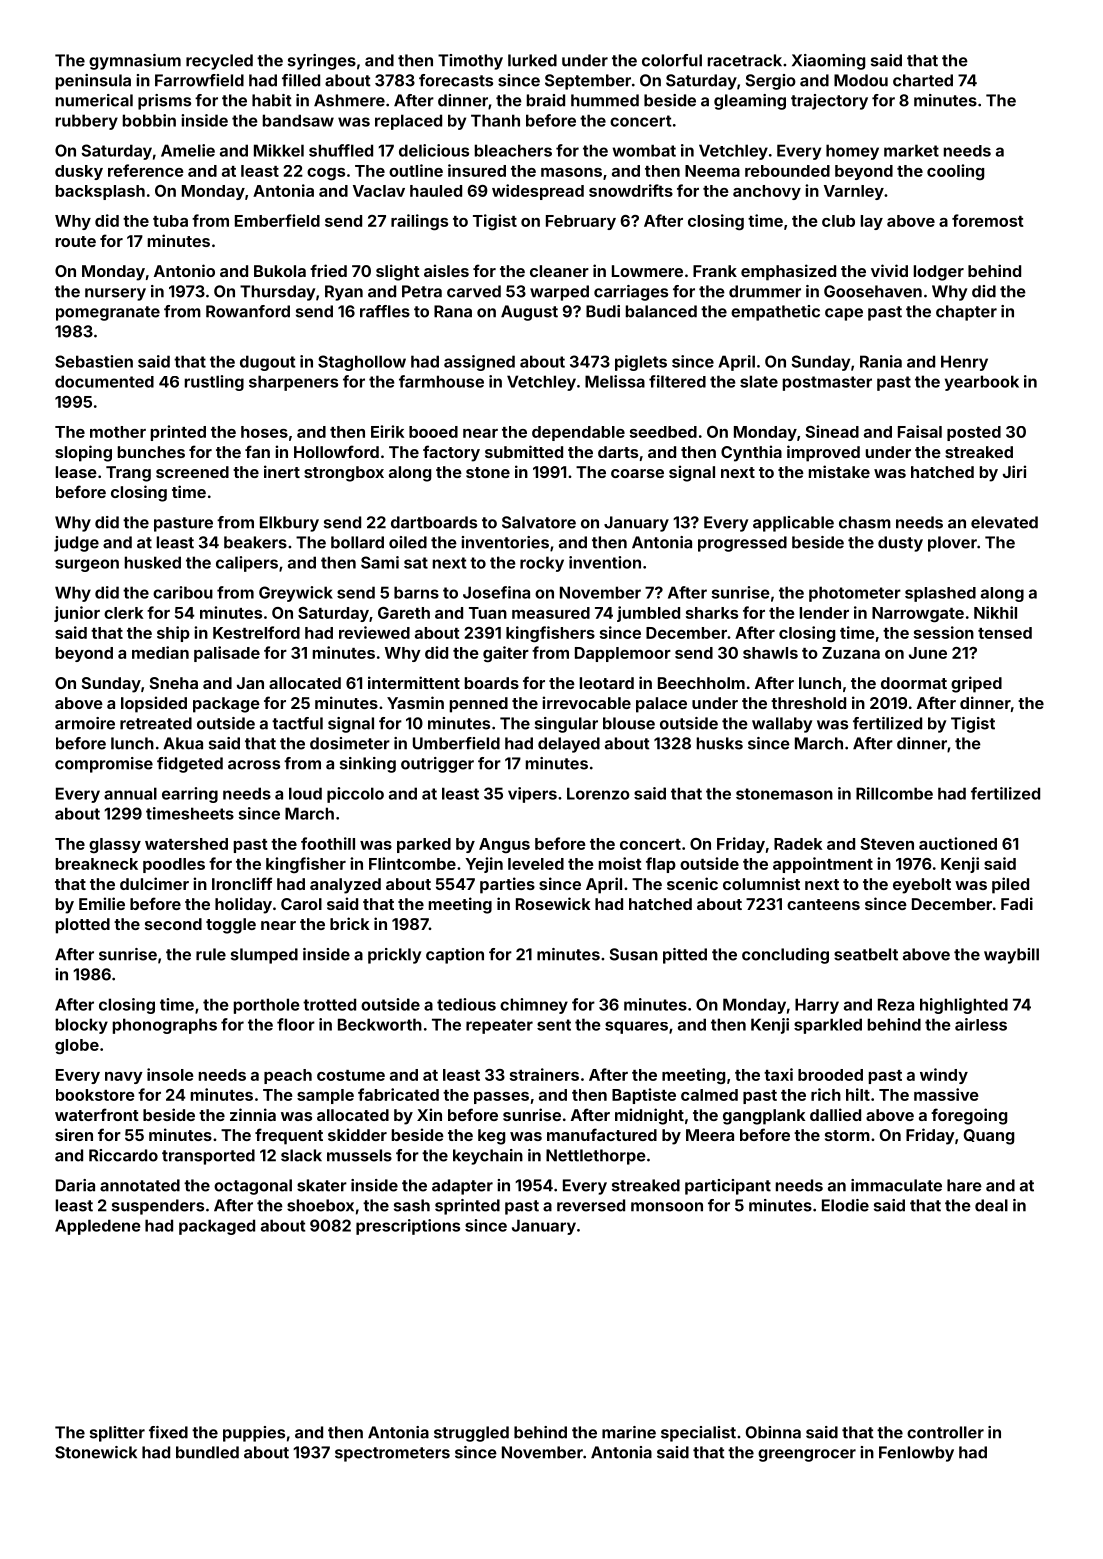  Describe the element at coordinates (279, 150) in the page. I see `Mikkel` at that location.
